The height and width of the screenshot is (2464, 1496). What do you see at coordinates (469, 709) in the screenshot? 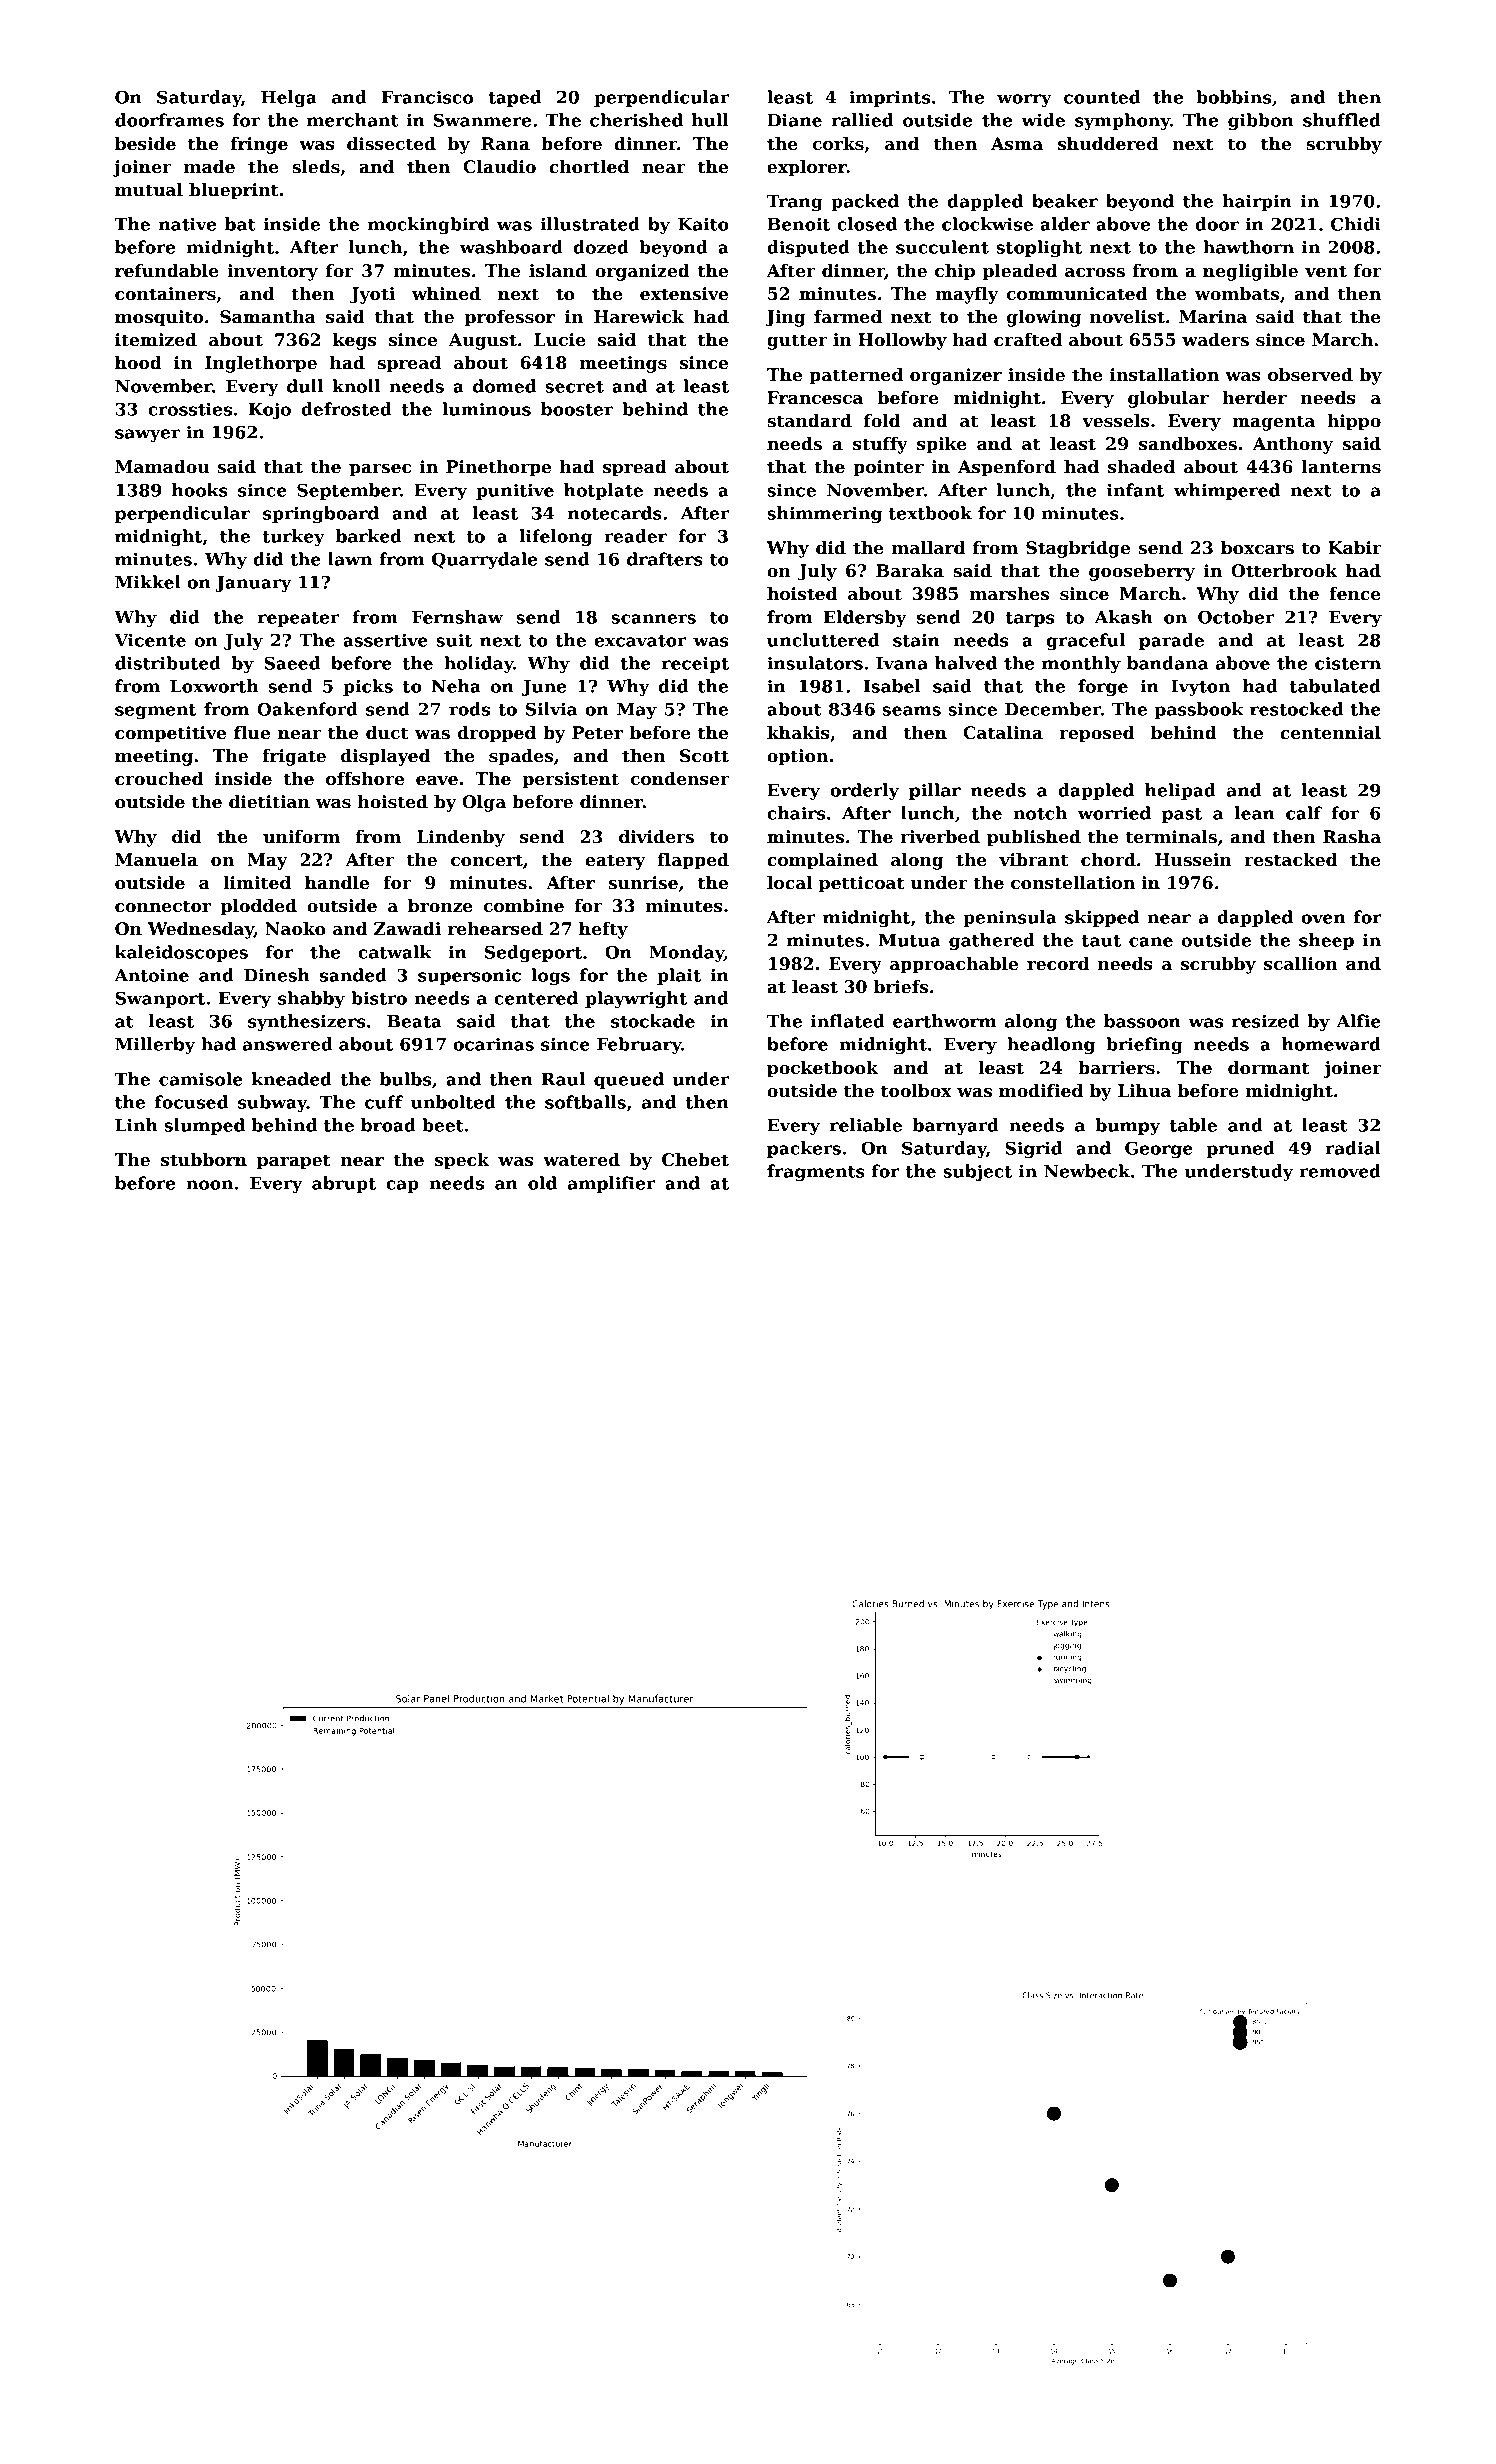
I see `rods` at bounding box center [469, 709].
